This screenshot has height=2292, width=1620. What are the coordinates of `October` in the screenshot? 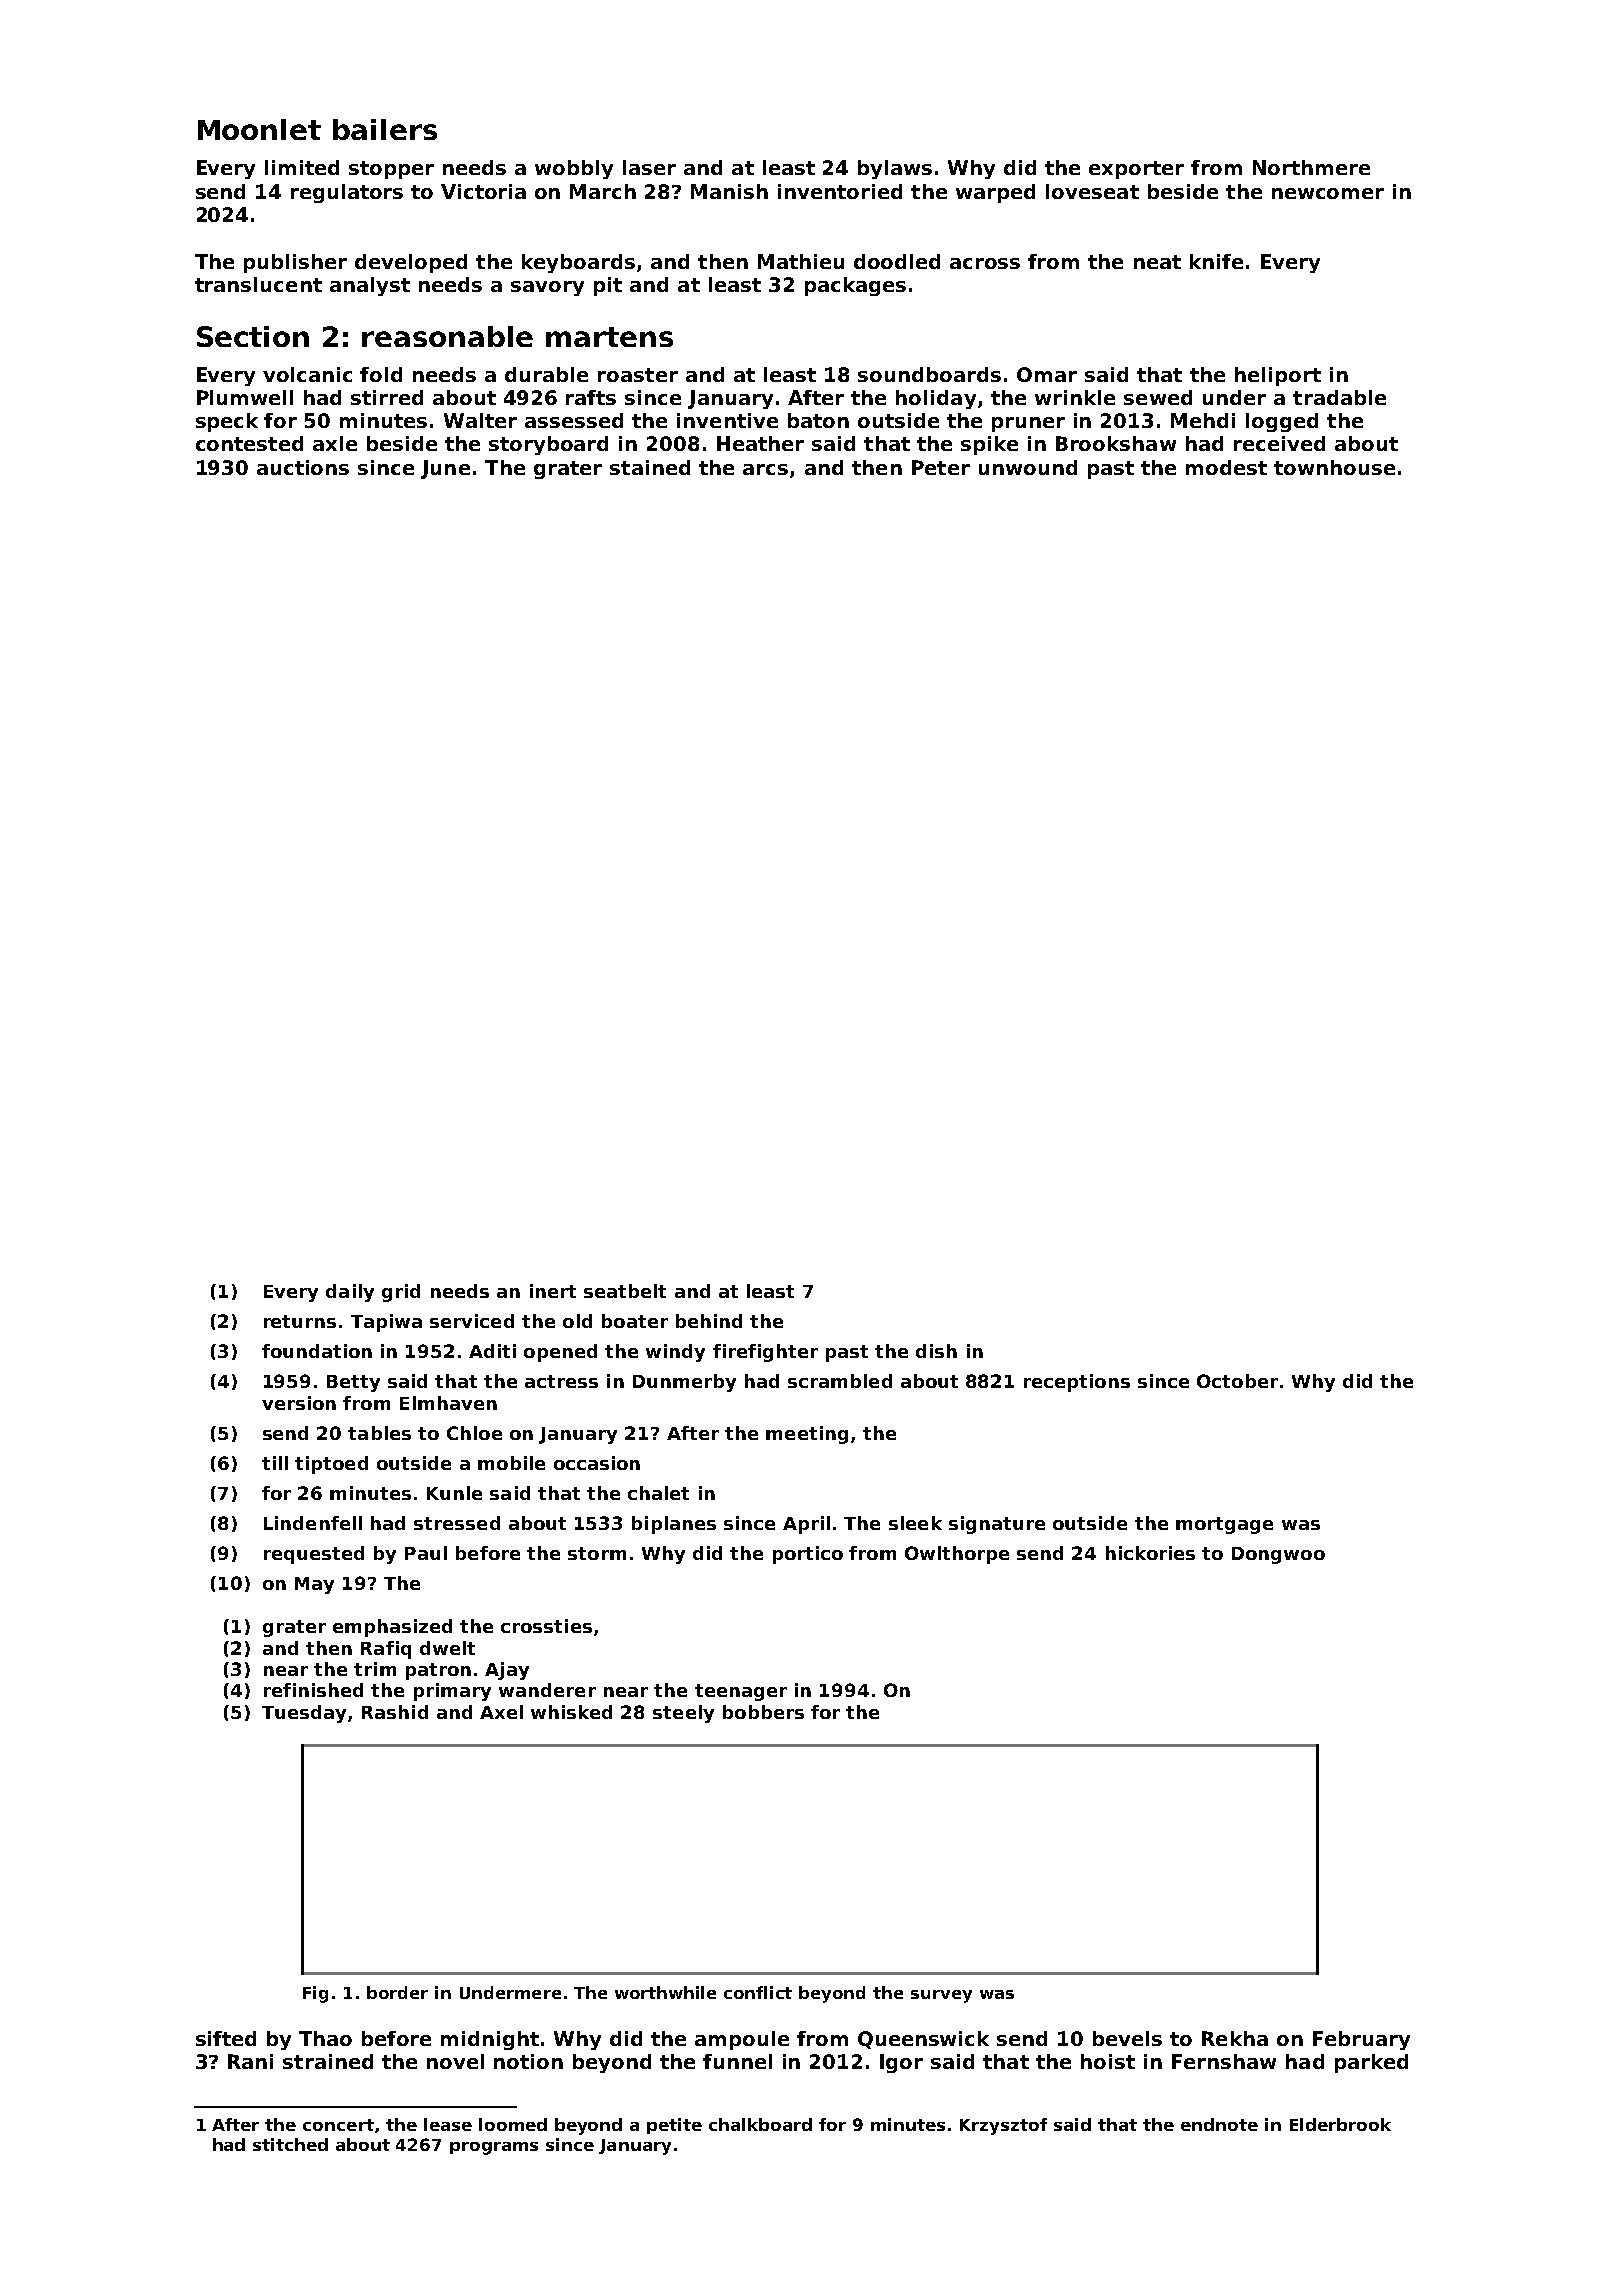 It's located at (1237, 1381).
